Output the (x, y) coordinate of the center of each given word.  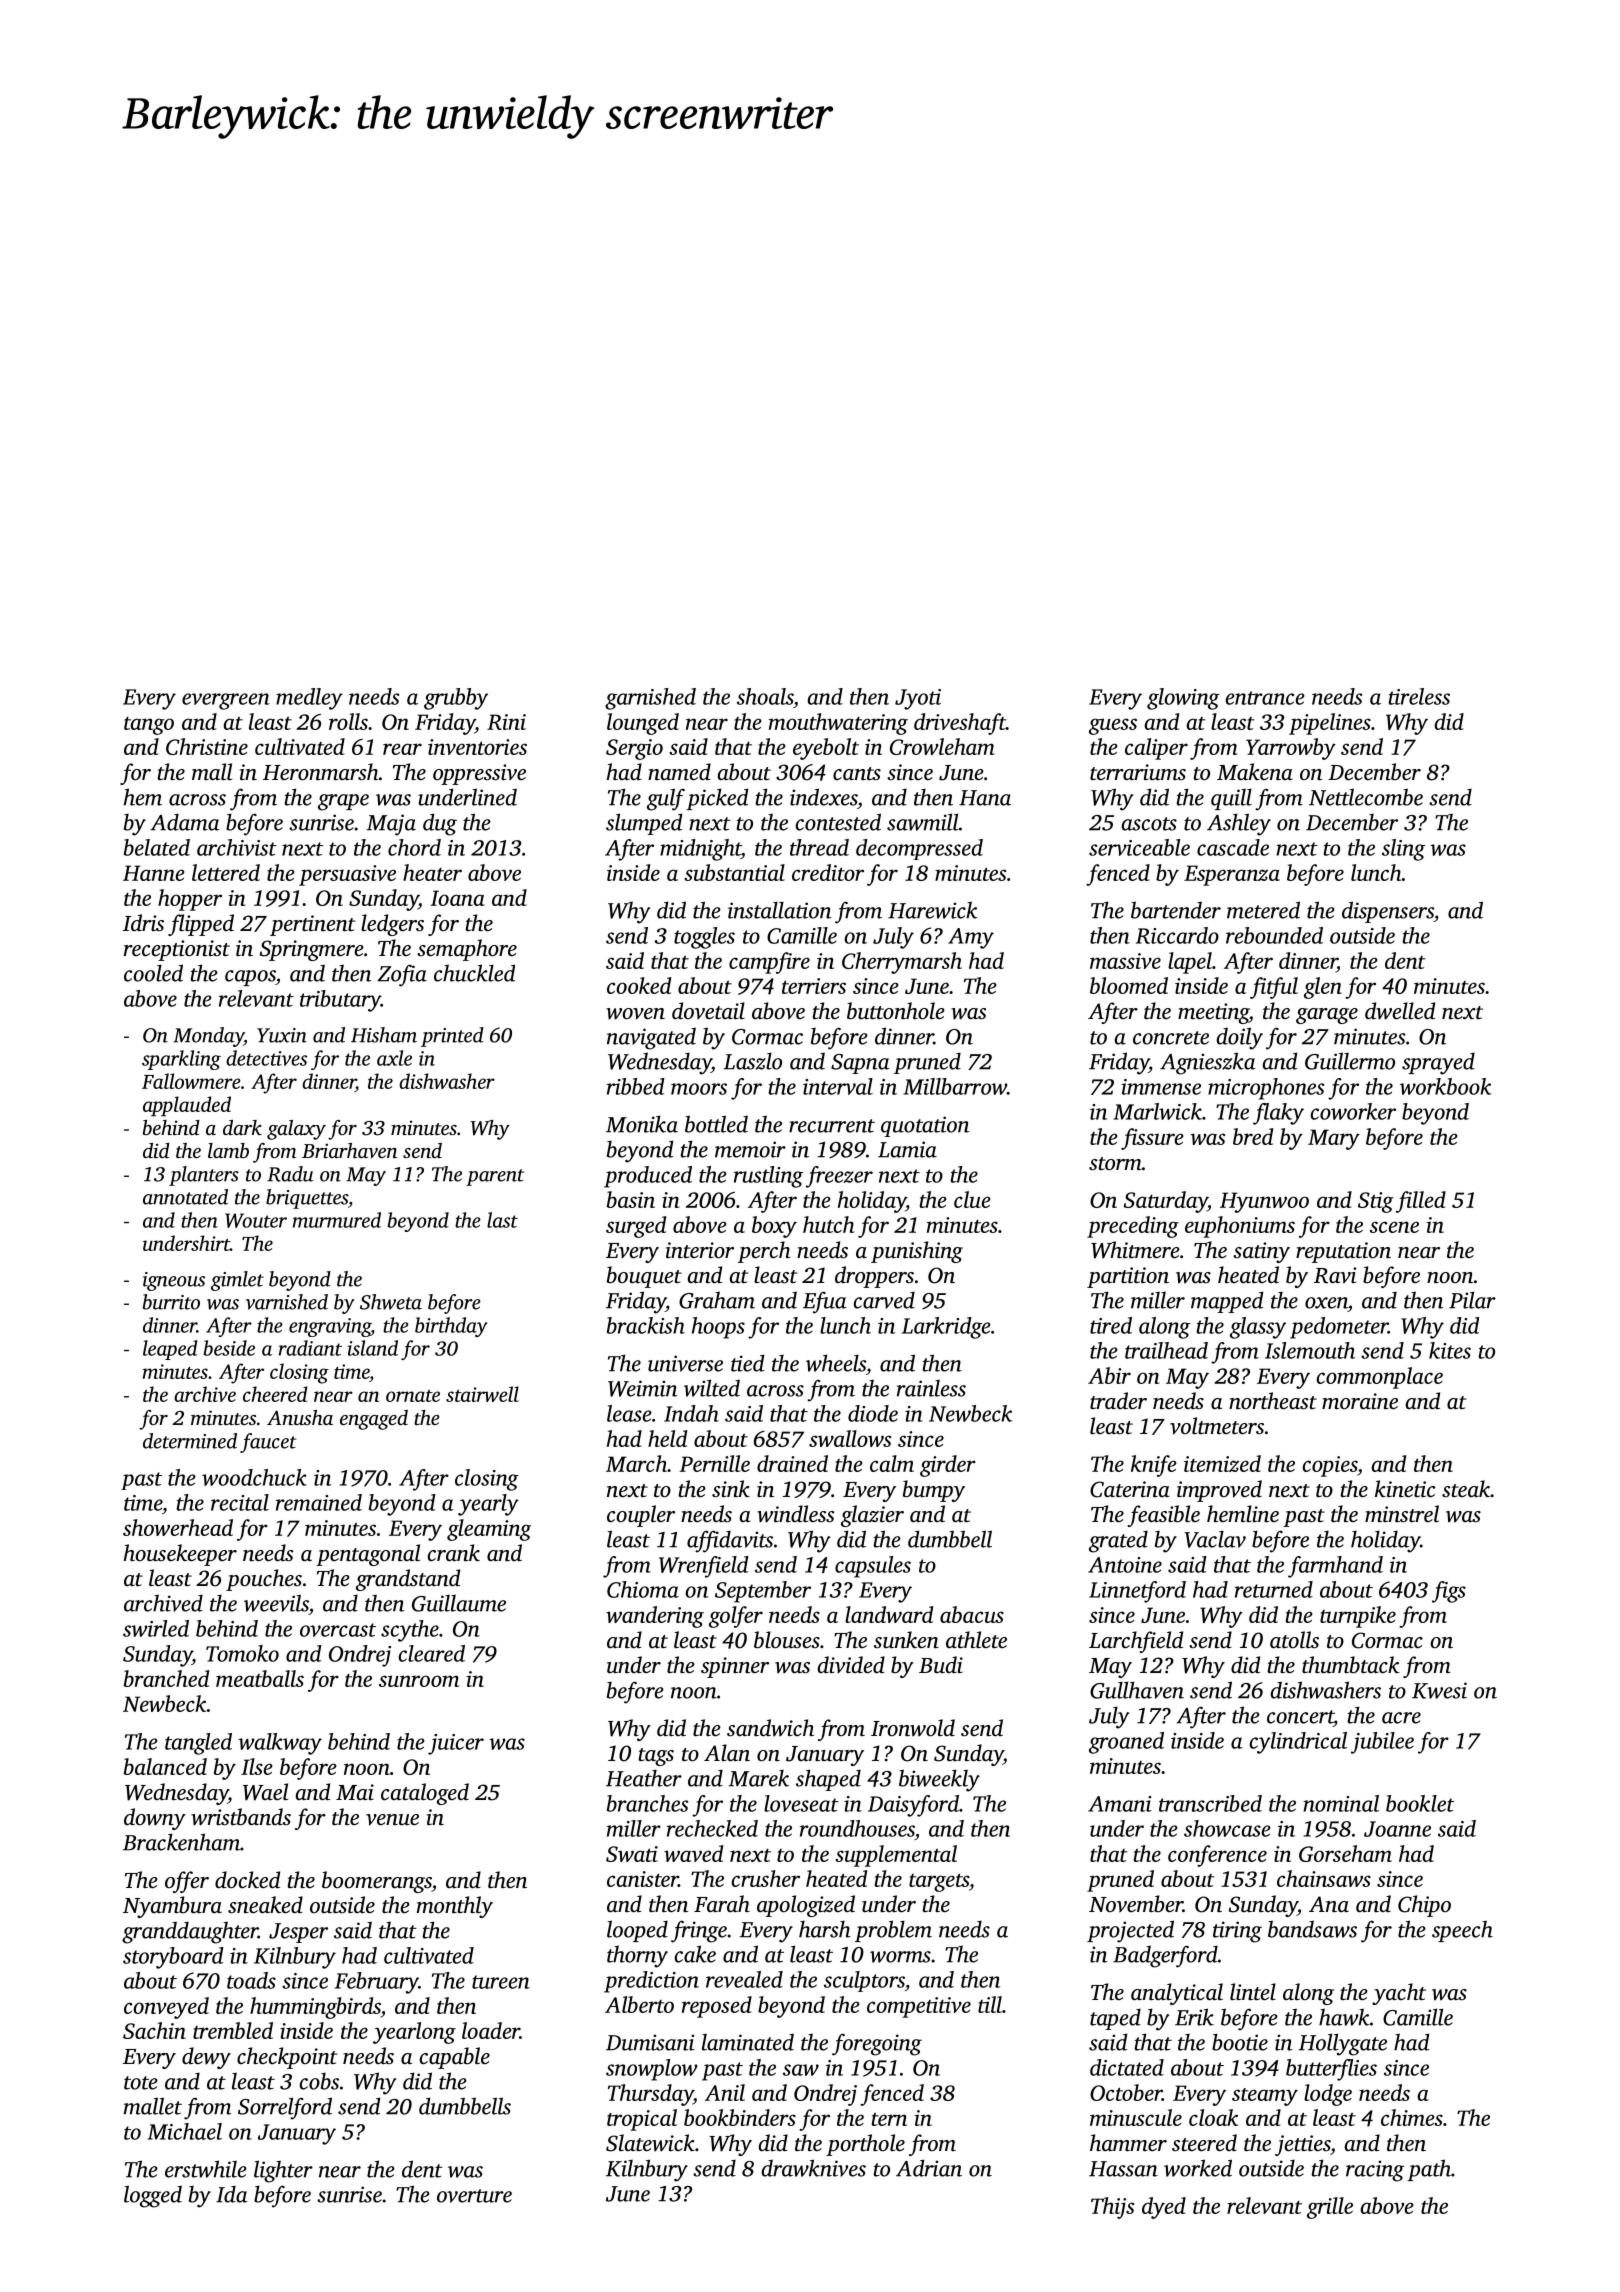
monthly (455, 1907)
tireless (1419, 696)
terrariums (1138, 772)
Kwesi (1439, 1690)
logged (153, 2196)
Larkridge (946, 1328)
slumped (644, 824)
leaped (170, 1350)
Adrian (929, 2168)
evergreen (226, 701)
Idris (143, 922)
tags (656, 1757)
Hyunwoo (1264, 1202)
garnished (650, 699)
